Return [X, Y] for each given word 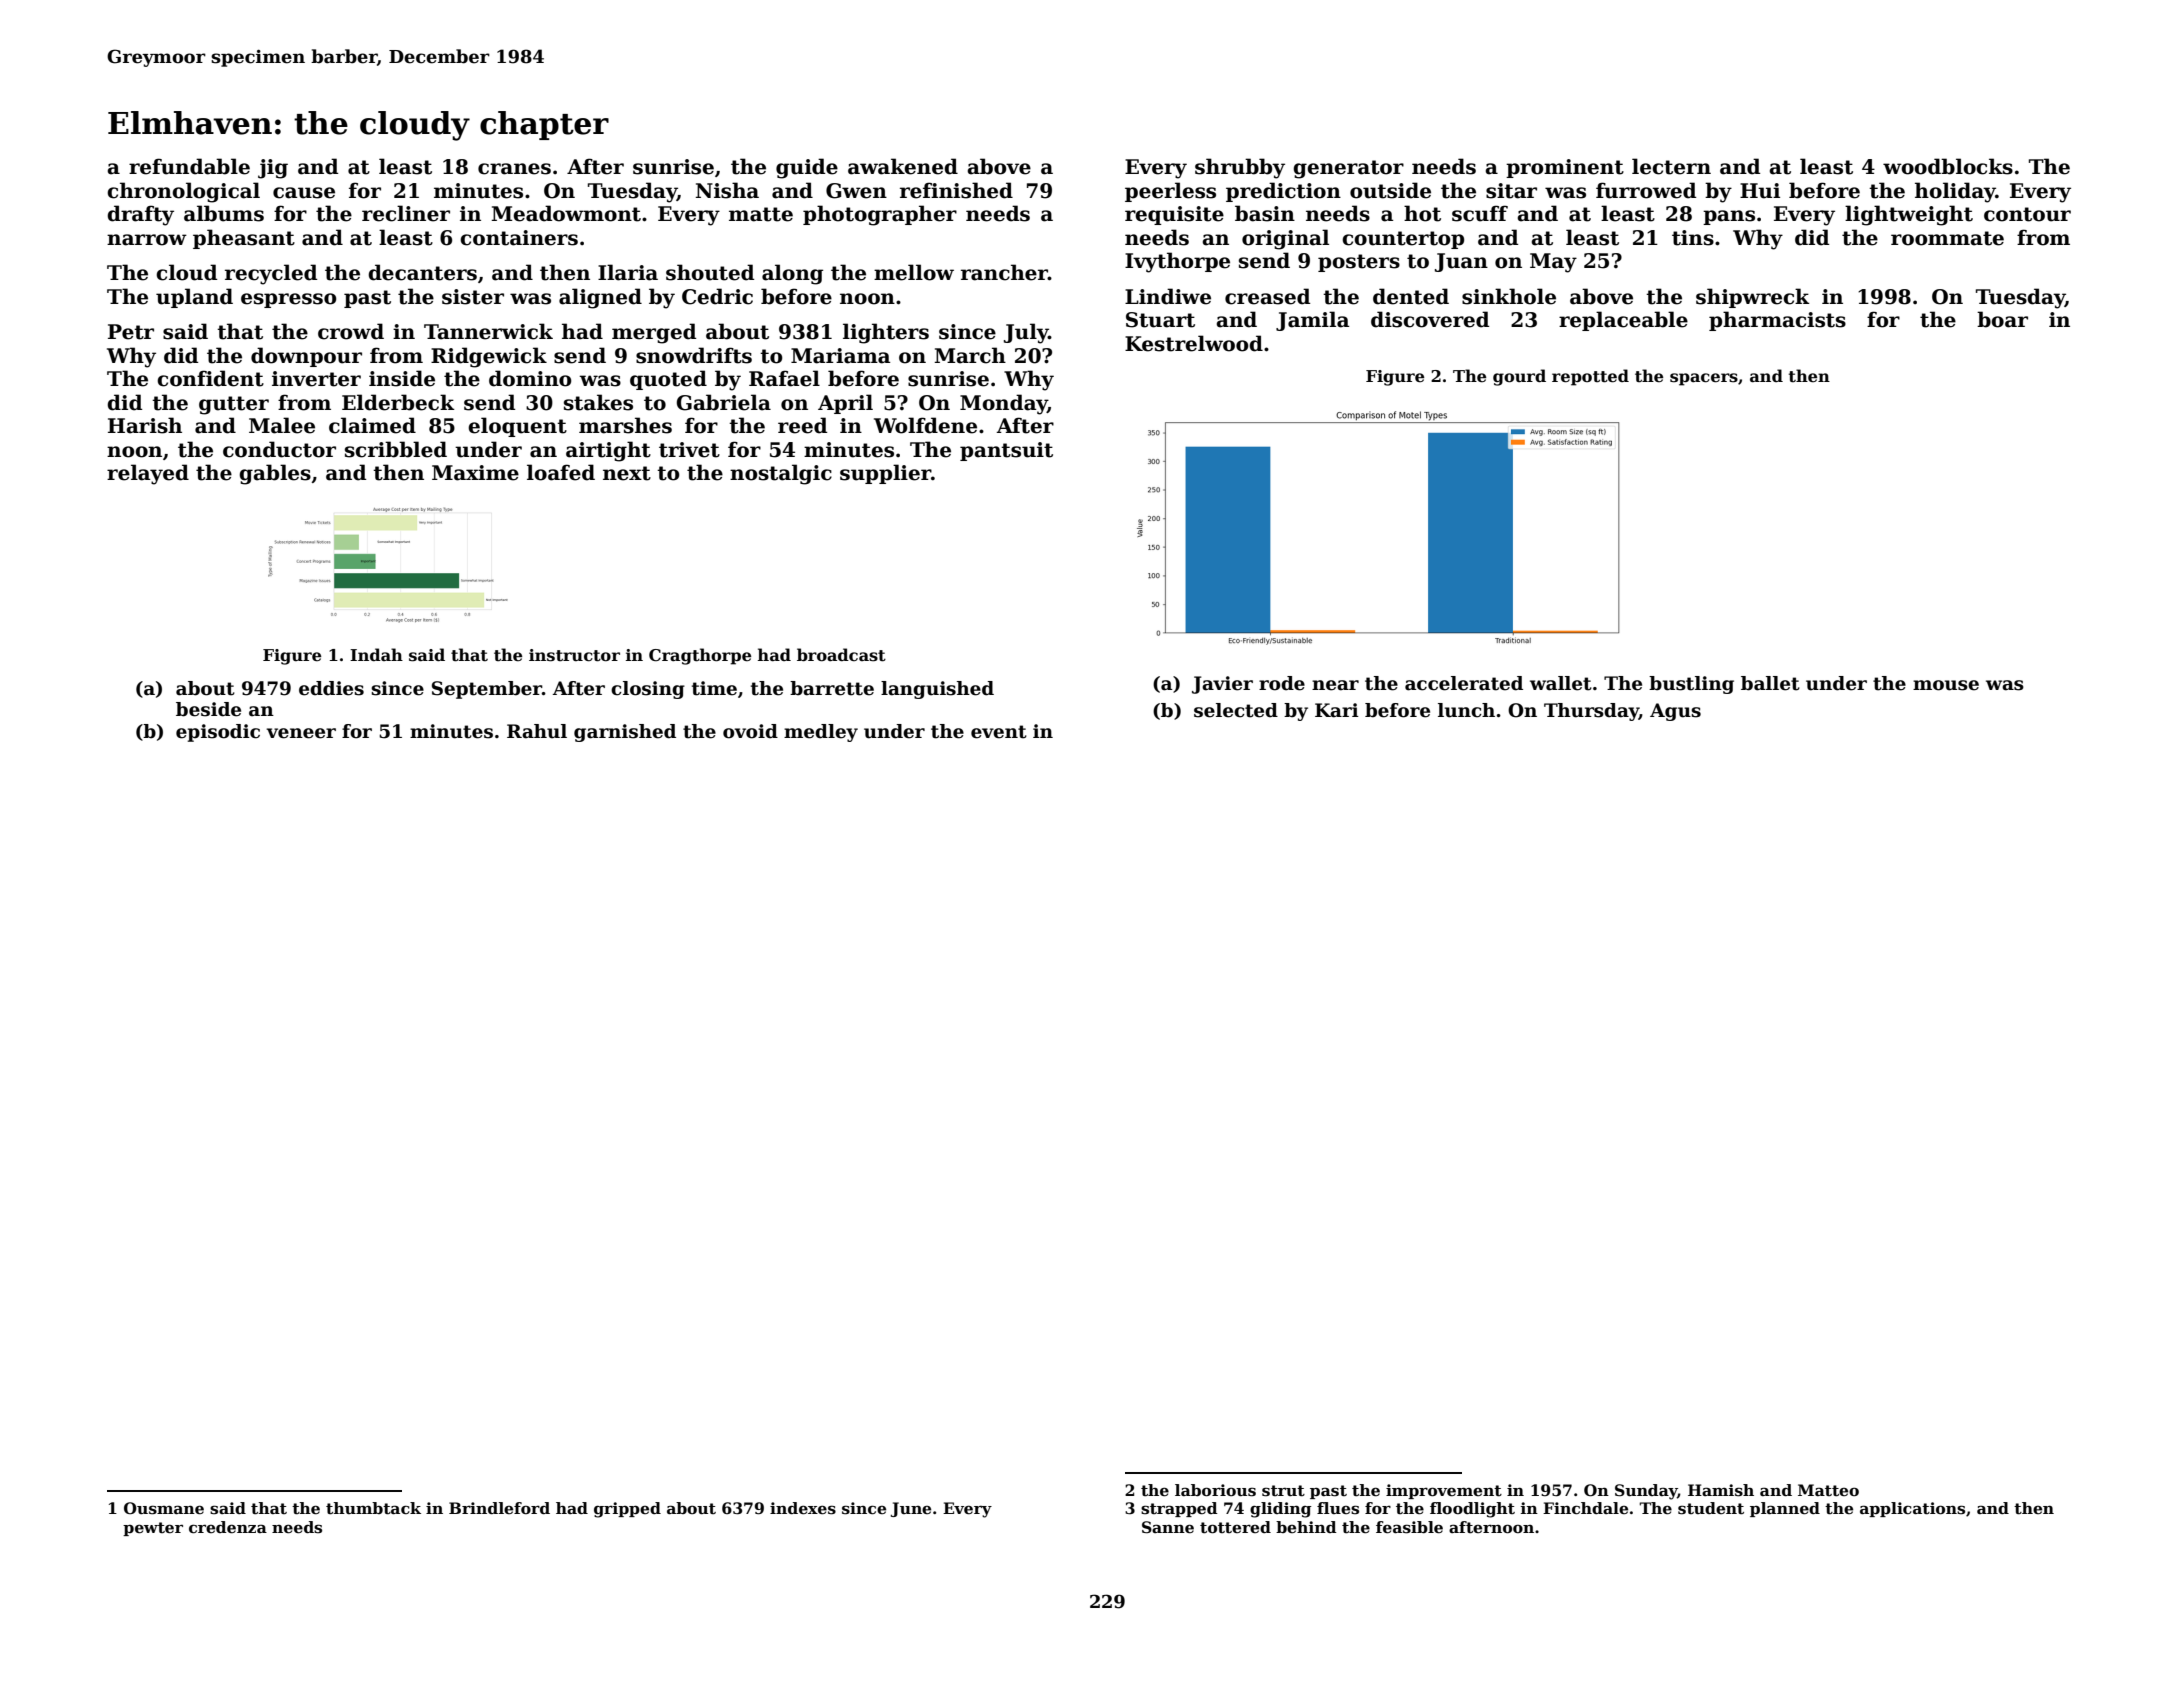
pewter [153, 1529]
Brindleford [499, 1508]
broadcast [841, 655]
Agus [1675, 712]
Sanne [1168, 1527]
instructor [574, 655]
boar [2002, 319]
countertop [1403, 240]
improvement [1444, 1491]
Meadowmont [566, 213]
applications [1912, 1509]
